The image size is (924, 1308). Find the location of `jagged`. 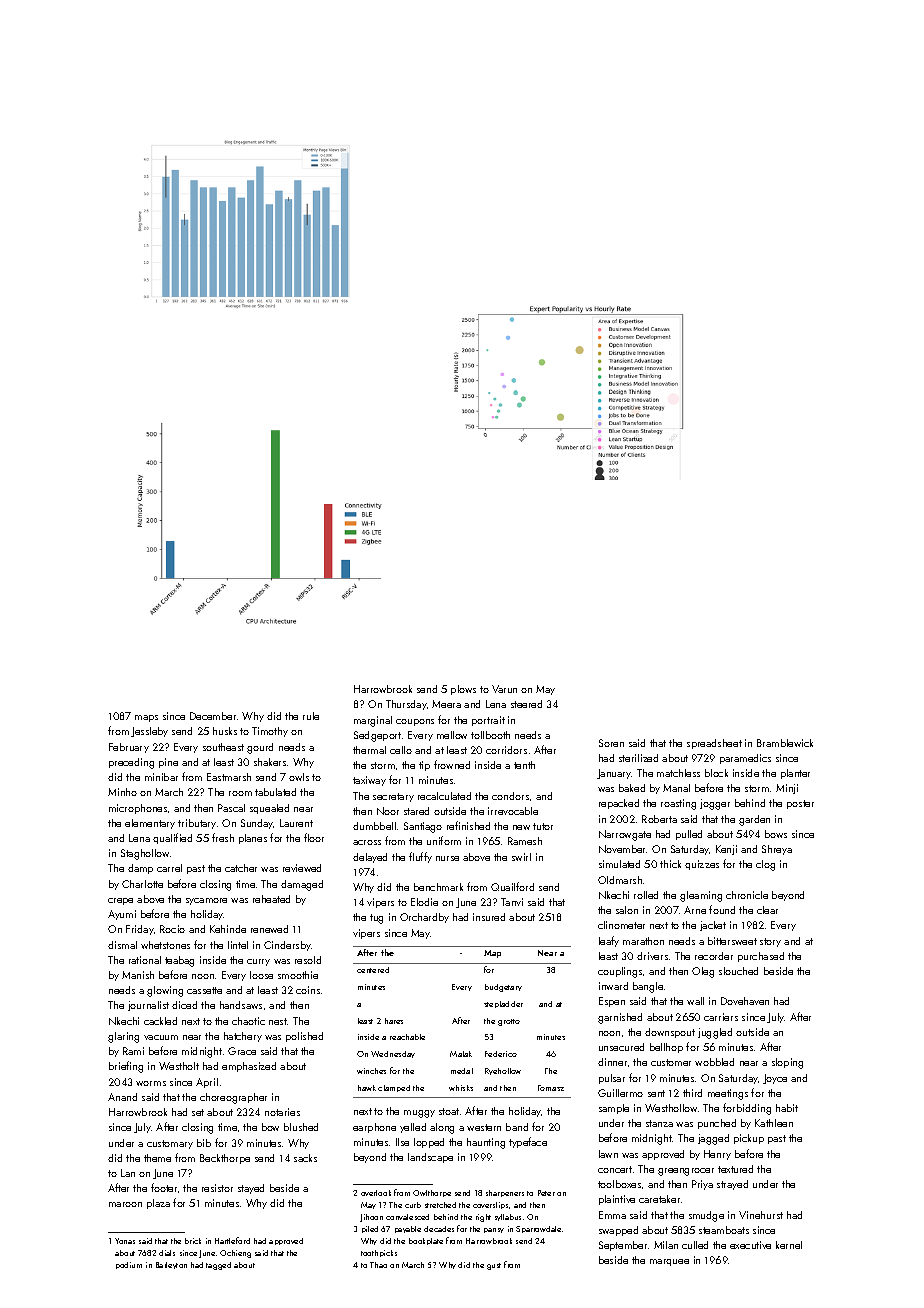

jagged is located at coordinates (713, 1139).
